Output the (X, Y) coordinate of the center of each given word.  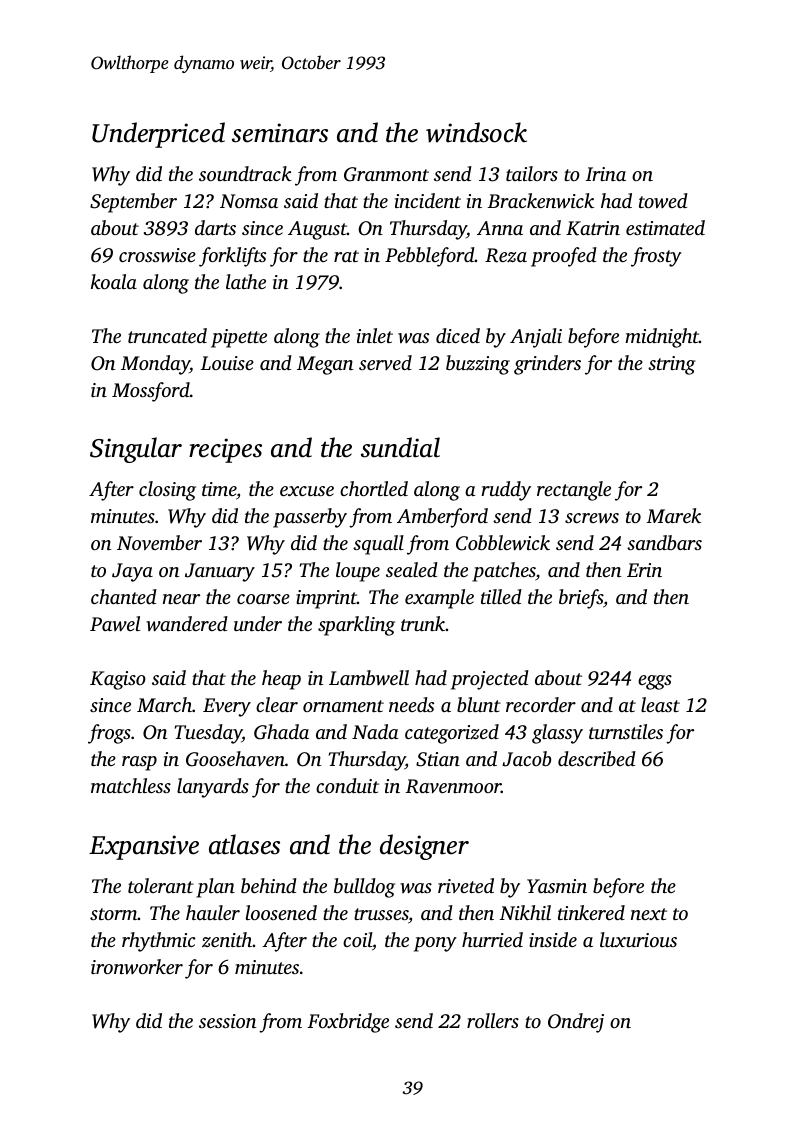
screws (592, 518)
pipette (239, 338)
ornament (343, 706)
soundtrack (245, 173)
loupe (358, 572)
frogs (109, 734)
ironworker (137, 966)
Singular (136, 450)
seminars (280, 133)
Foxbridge (348, 1023)
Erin (644, 570)
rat (346, 256)
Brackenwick (540, 200)
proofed (564, 257)
